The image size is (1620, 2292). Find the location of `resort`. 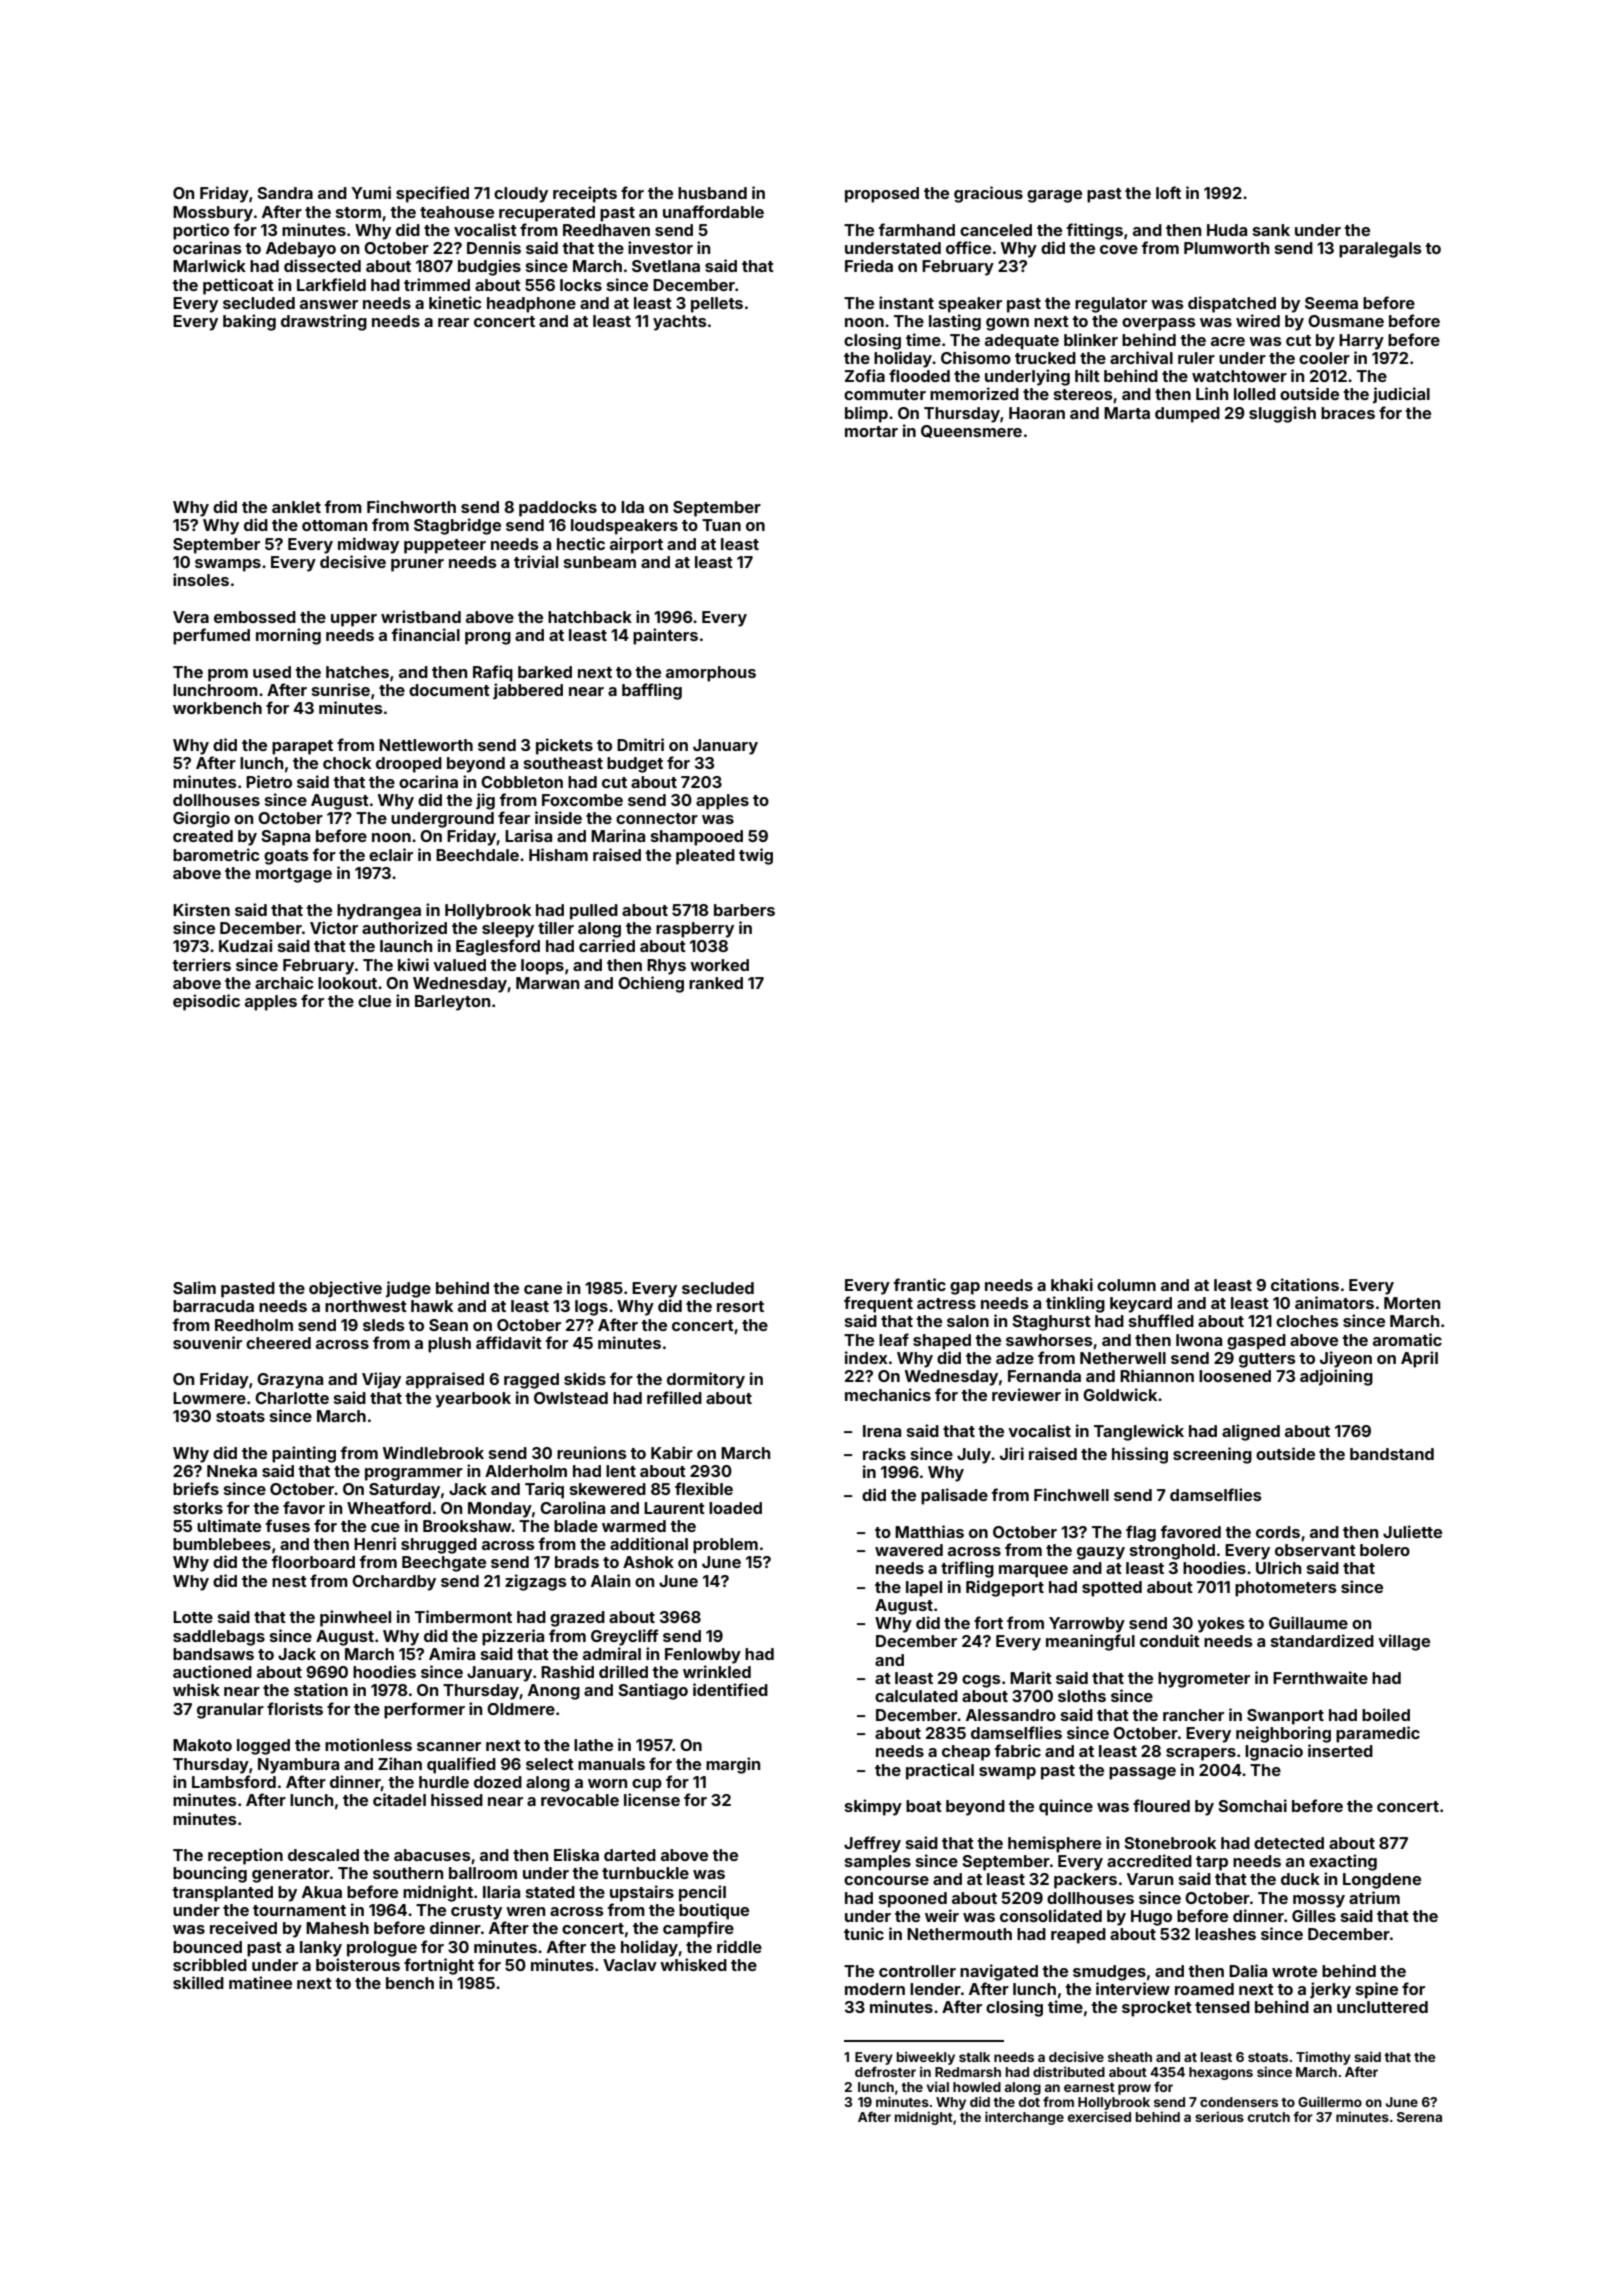

resort is located at coordinates (740, 1306).
